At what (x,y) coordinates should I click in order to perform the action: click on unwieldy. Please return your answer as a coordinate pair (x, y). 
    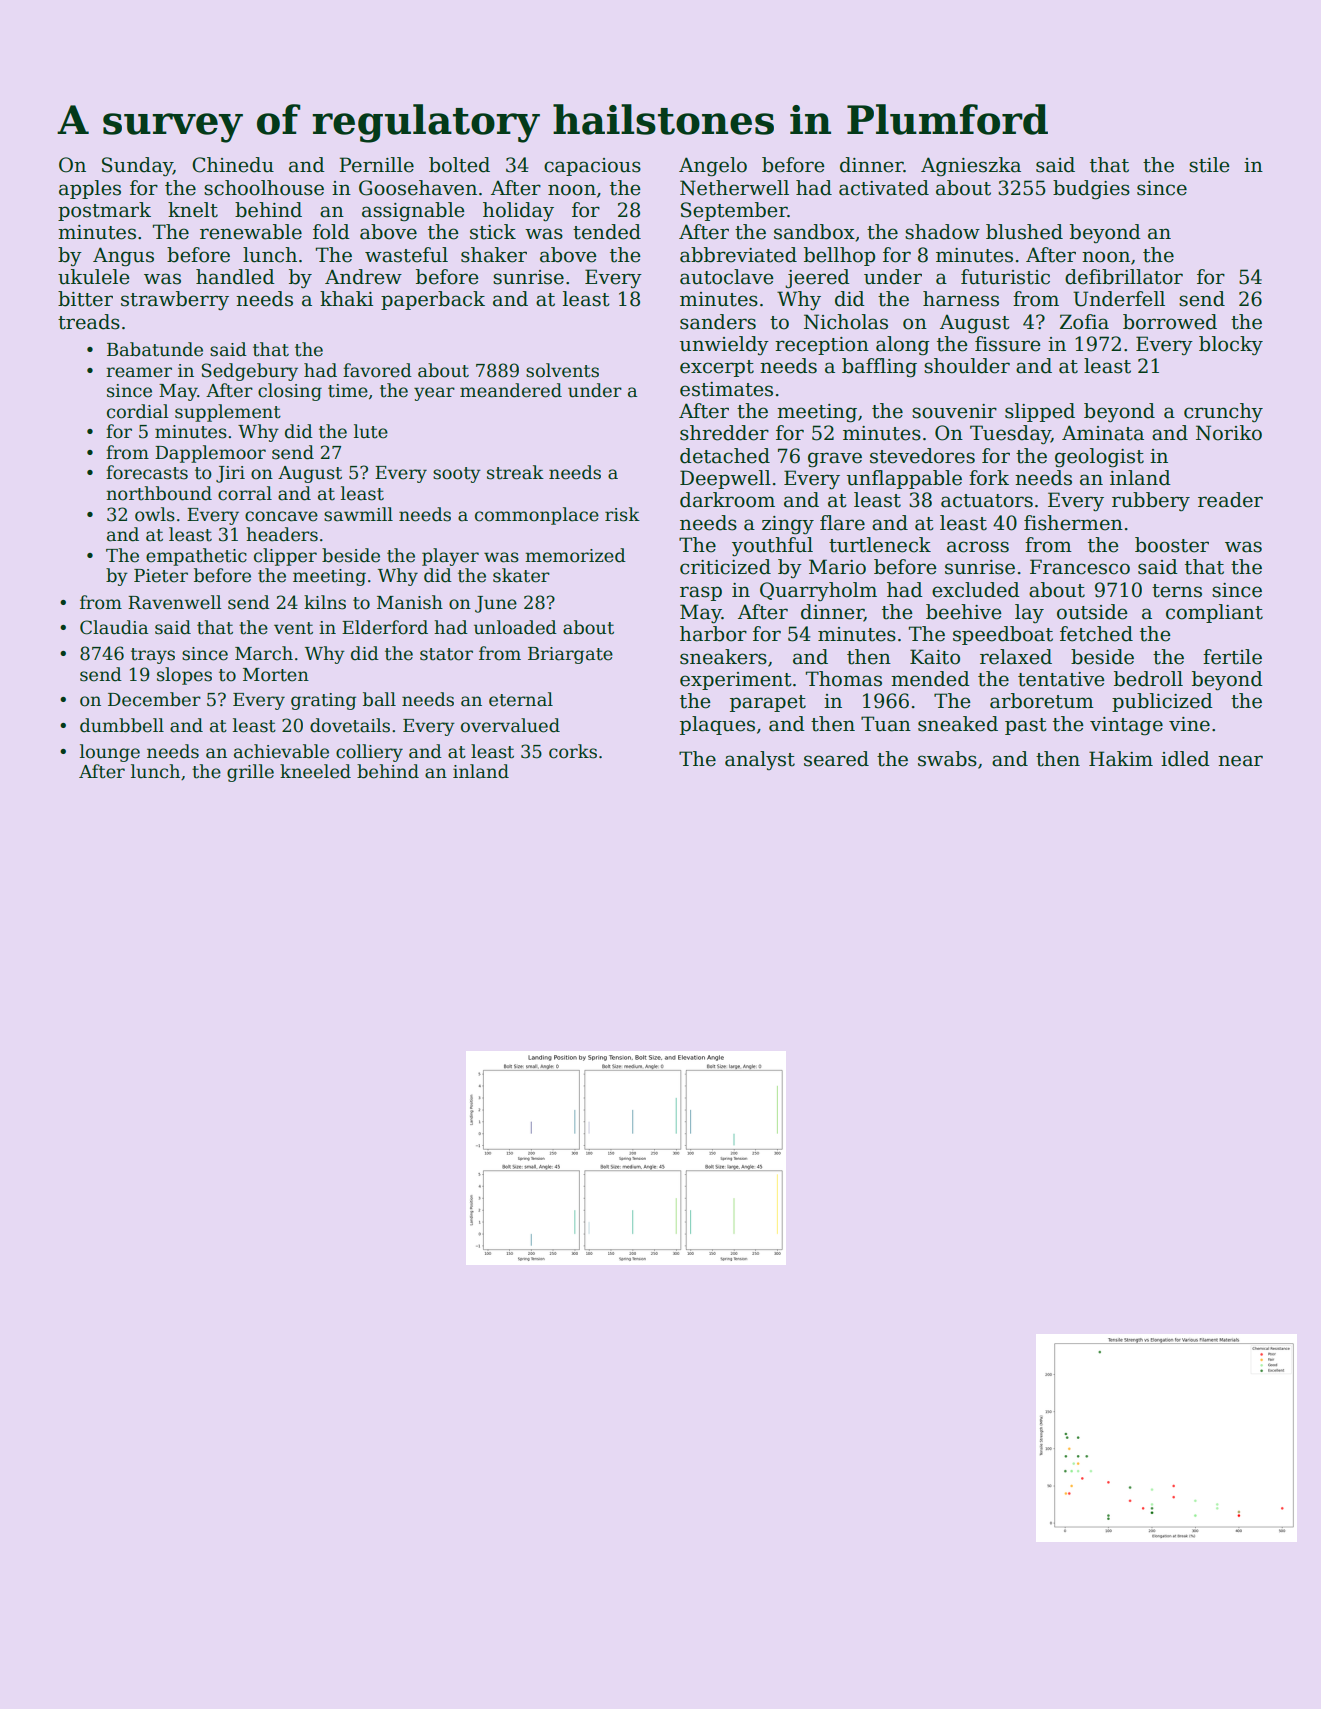
    Looking at the image, I should click on (724, 345).
